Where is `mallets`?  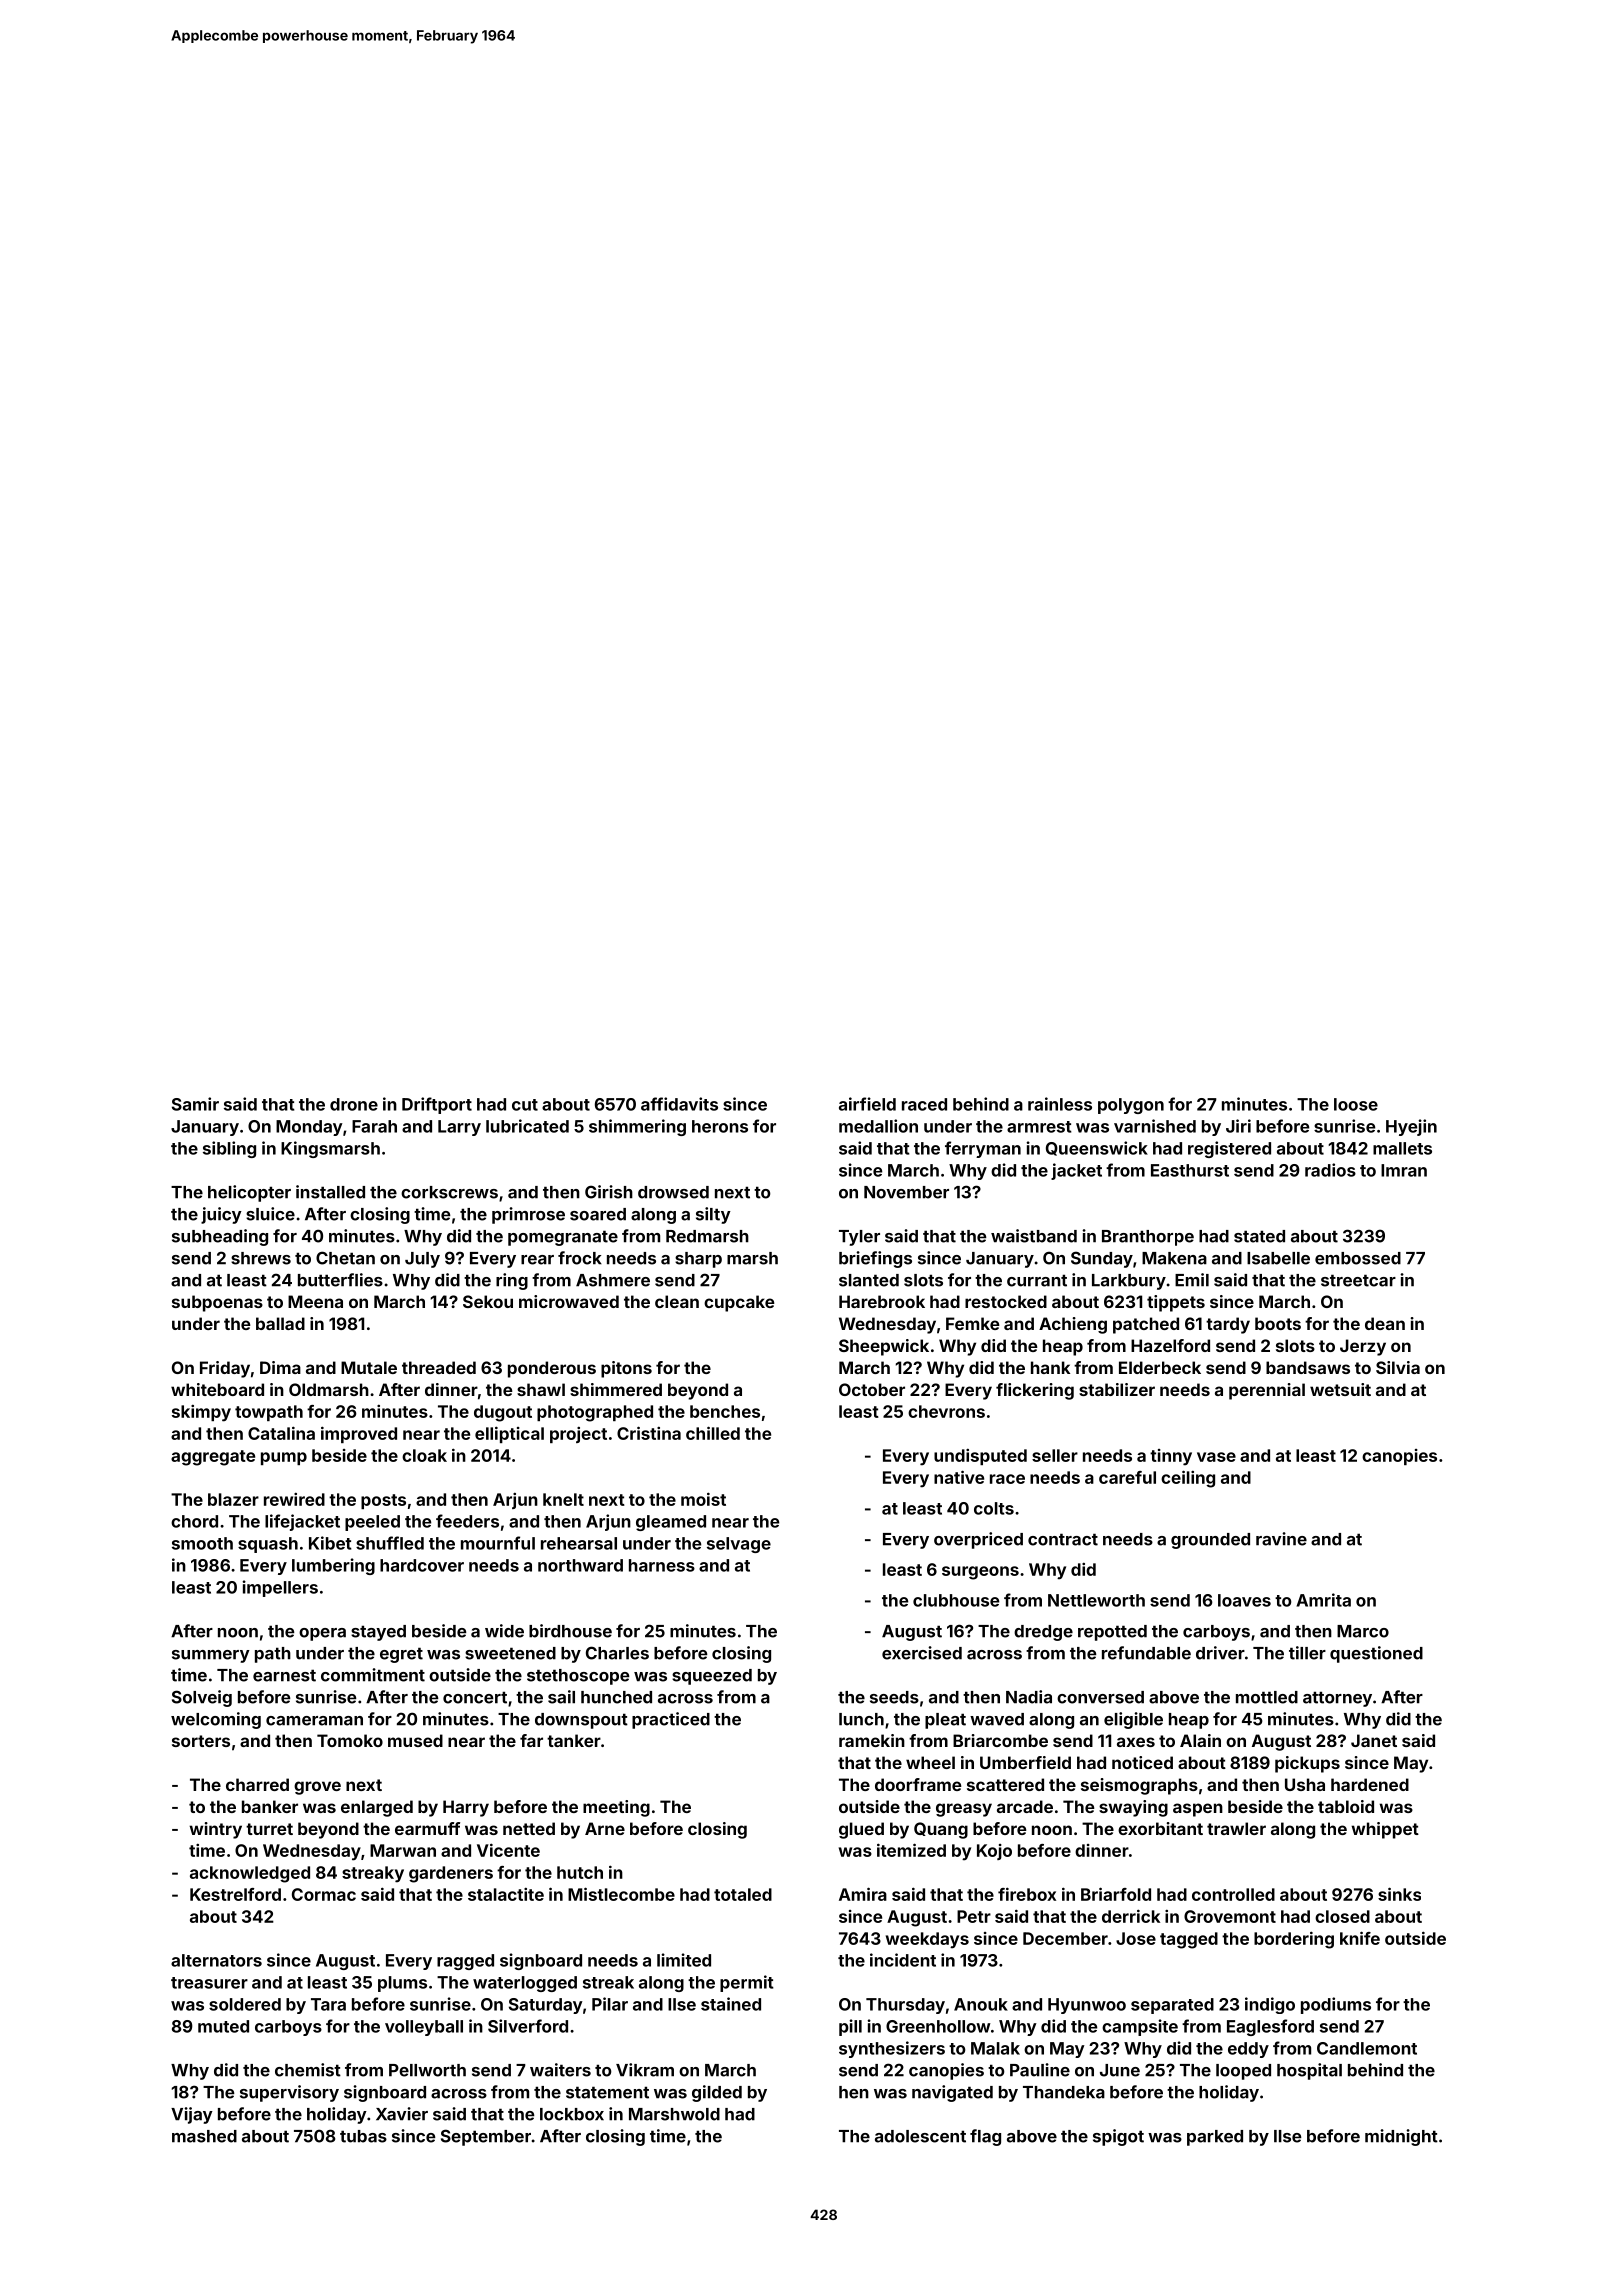
mallets is located at coordinates (1402, 1148).
